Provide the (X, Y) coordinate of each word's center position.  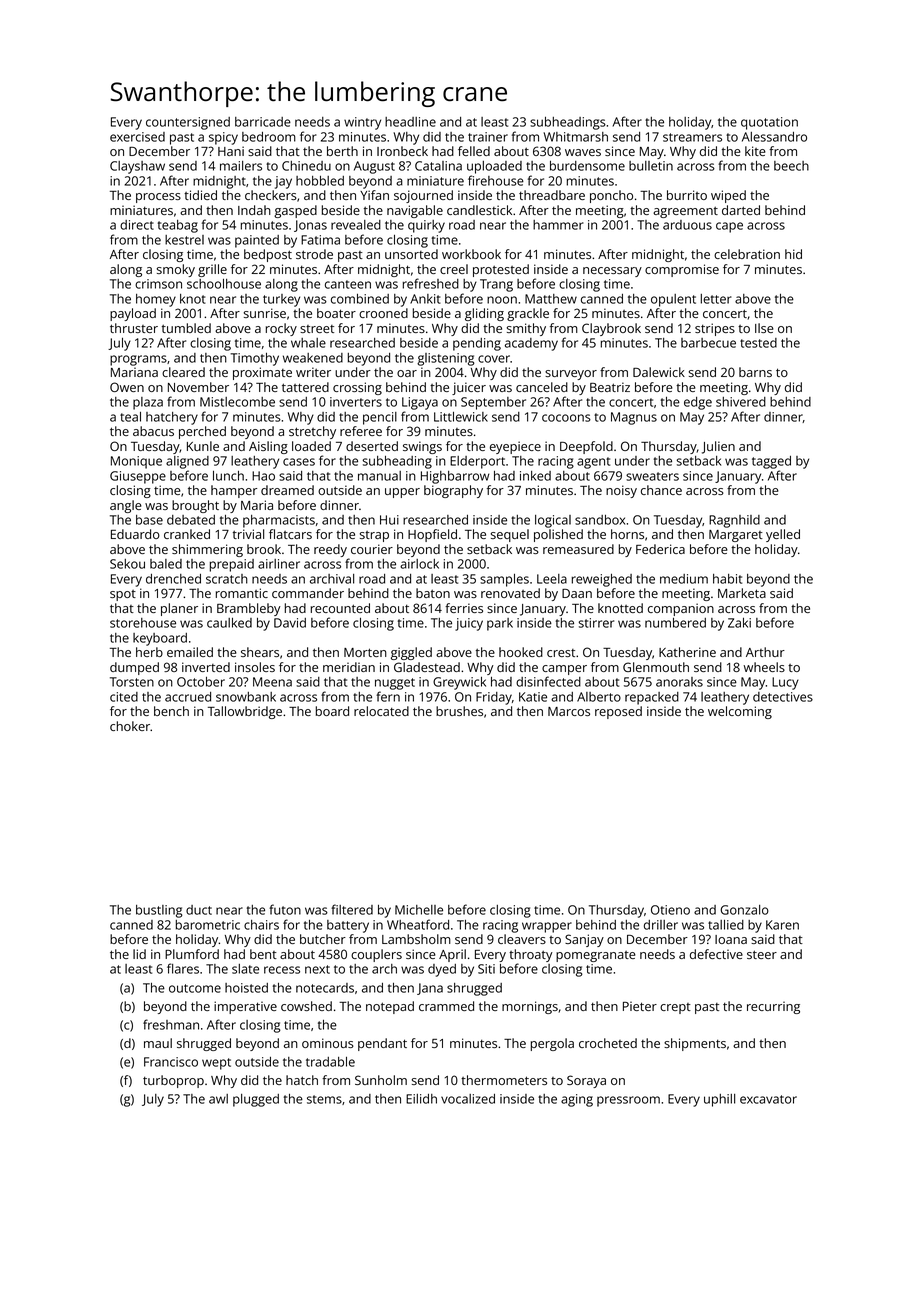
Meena (272, 682)
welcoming (740, 712)
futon (285, 909)
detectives (783, 697)
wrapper (547, 927)
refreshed (431, 283)
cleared (183, 372)
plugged (256, 1100)
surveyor (571, 375)
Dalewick (659, 372)
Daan (577, 593)
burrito (687, 195)
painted (257, 241)
